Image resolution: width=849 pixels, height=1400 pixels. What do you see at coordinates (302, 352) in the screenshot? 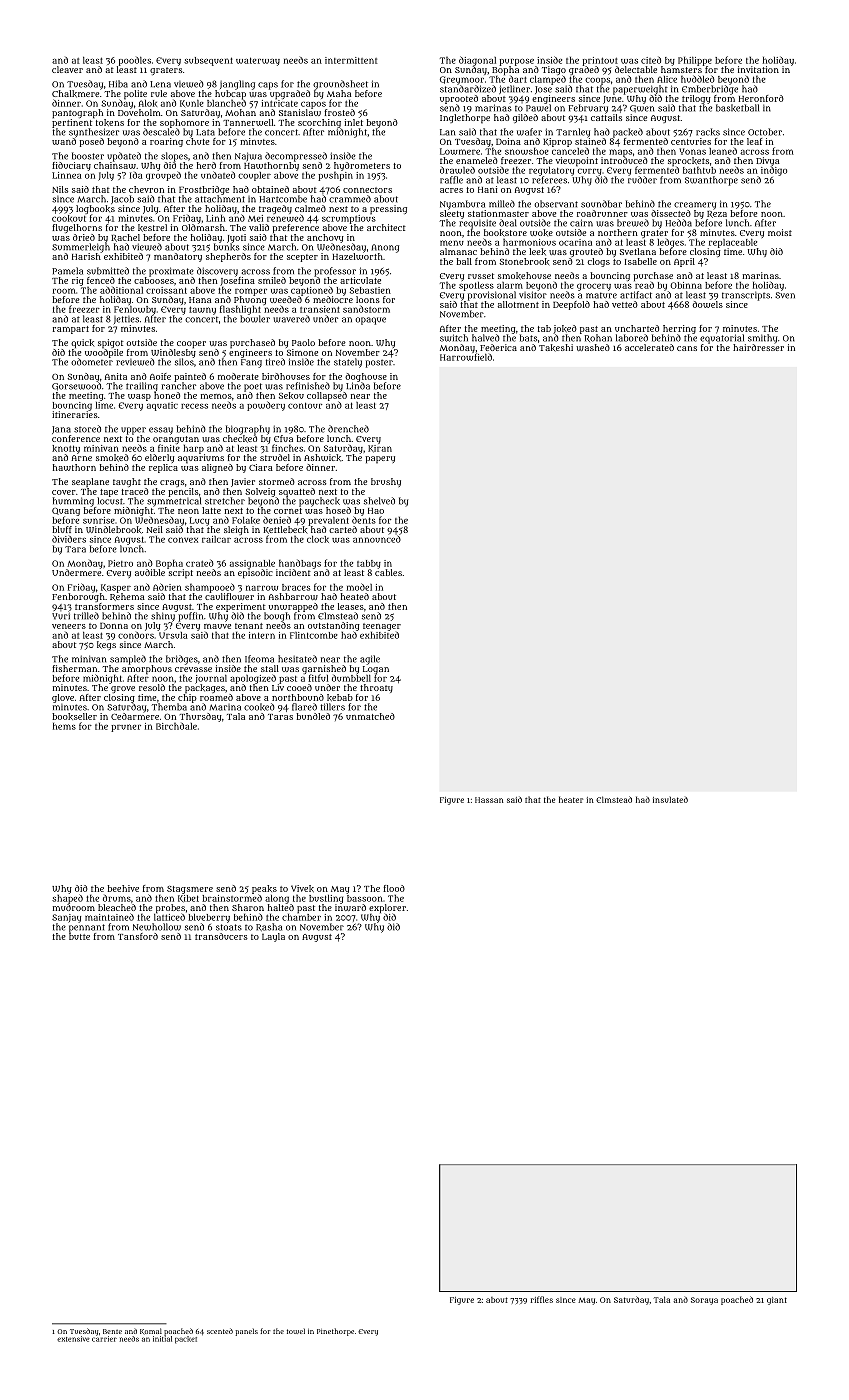
I see `Simone` at bounding box center [302, 352].
